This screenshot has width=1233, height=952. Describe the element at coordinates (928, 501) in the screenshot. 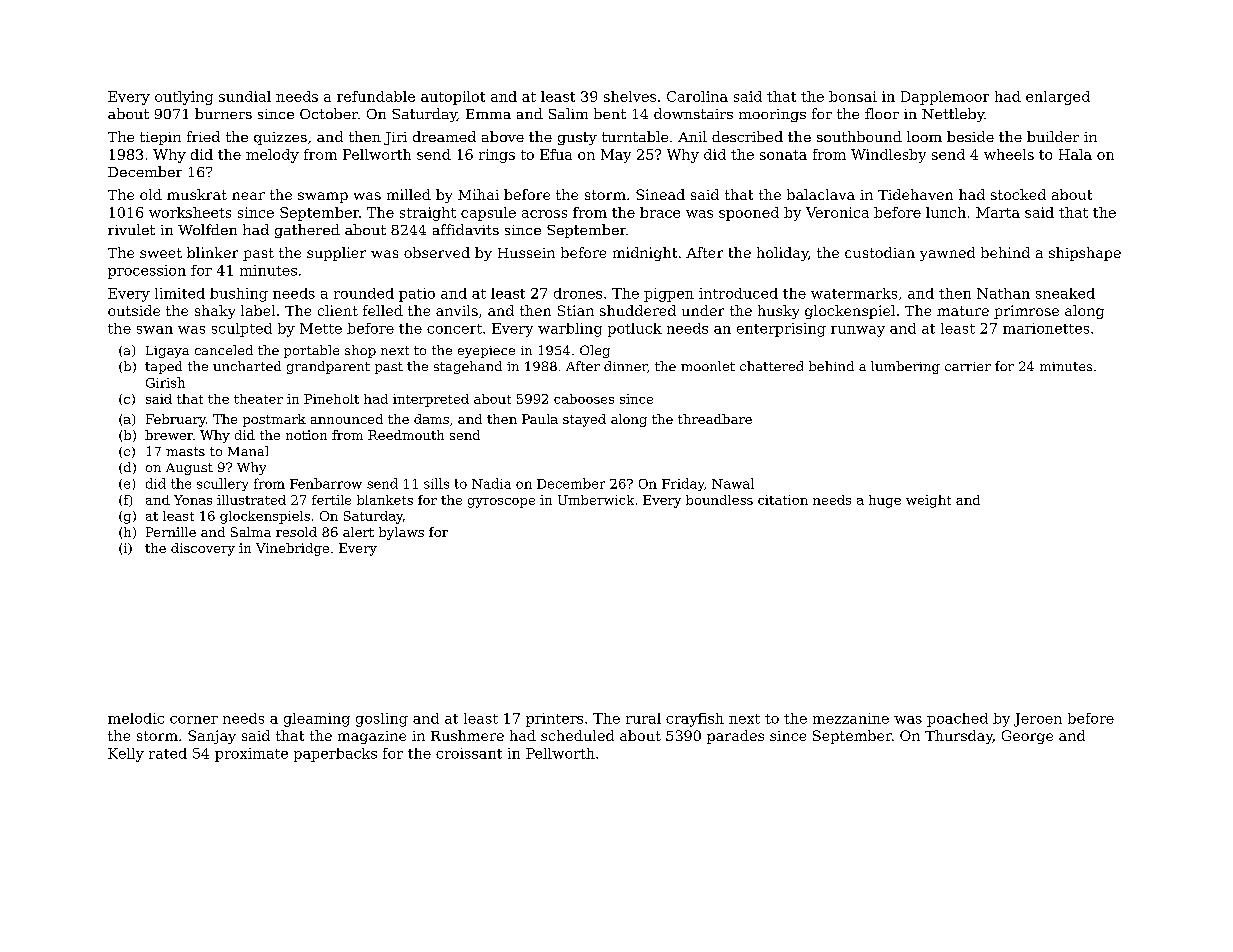

I see `weight` at that location.
